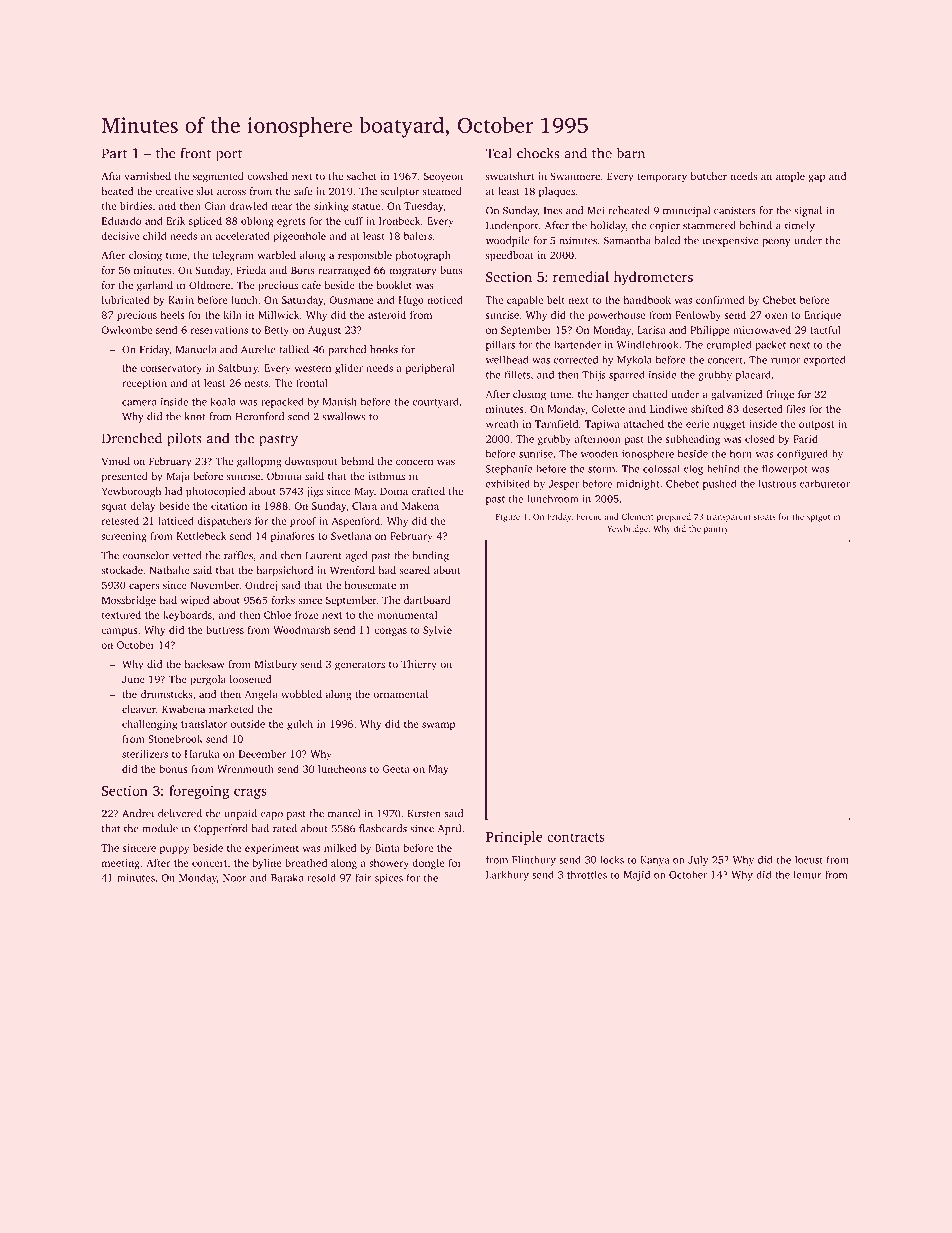 The height and width of the screenshot is (1233, 952). Describe the element at coordinates (114, 153) in the screenshot. I see `Part` at that location.
